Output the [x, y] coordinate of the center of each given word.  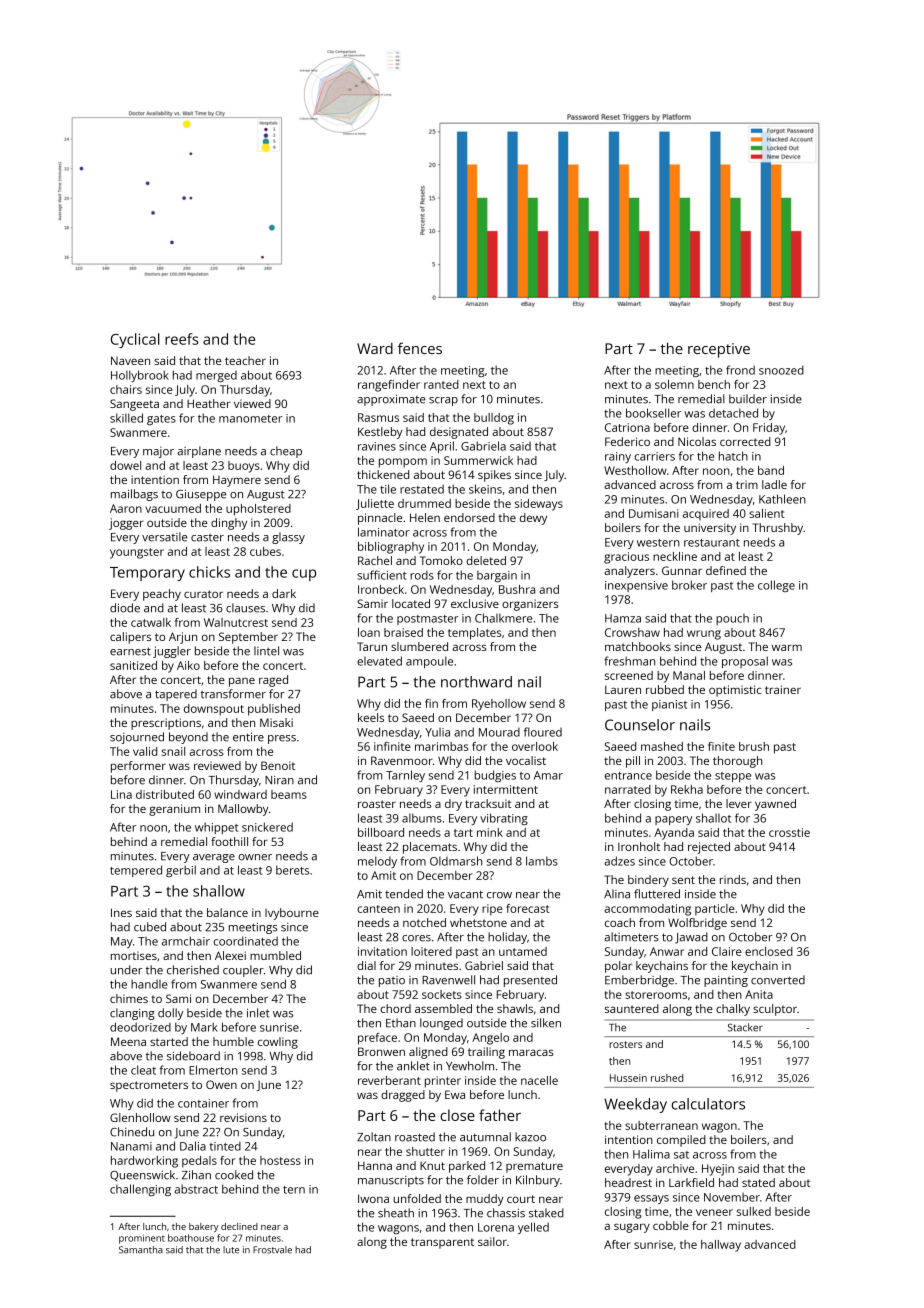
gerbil [181, 871]
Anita [759, 994]
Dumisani [654, 513]
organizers [530, 605]
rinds [733, 879]
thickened [383, 474]
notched [424, 922]
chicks [209, 572]
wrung [704, 635]
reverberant [389, 1080]
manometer [250, 419]
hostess [280, 1160]
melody [377, 862]
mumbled [275, 955]
